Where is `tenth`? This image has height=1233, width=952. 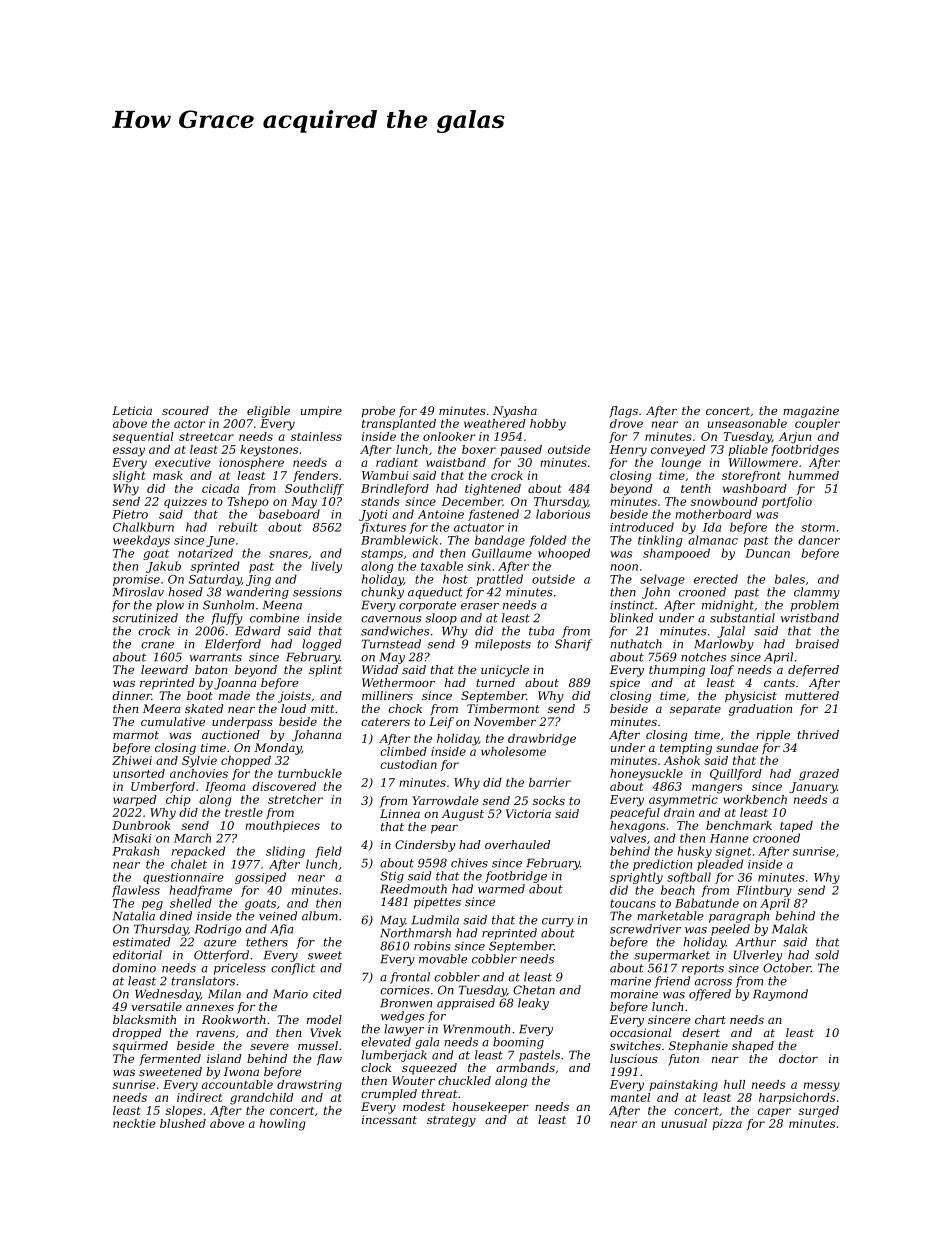
tenth is located at coordinates (696, 488).
